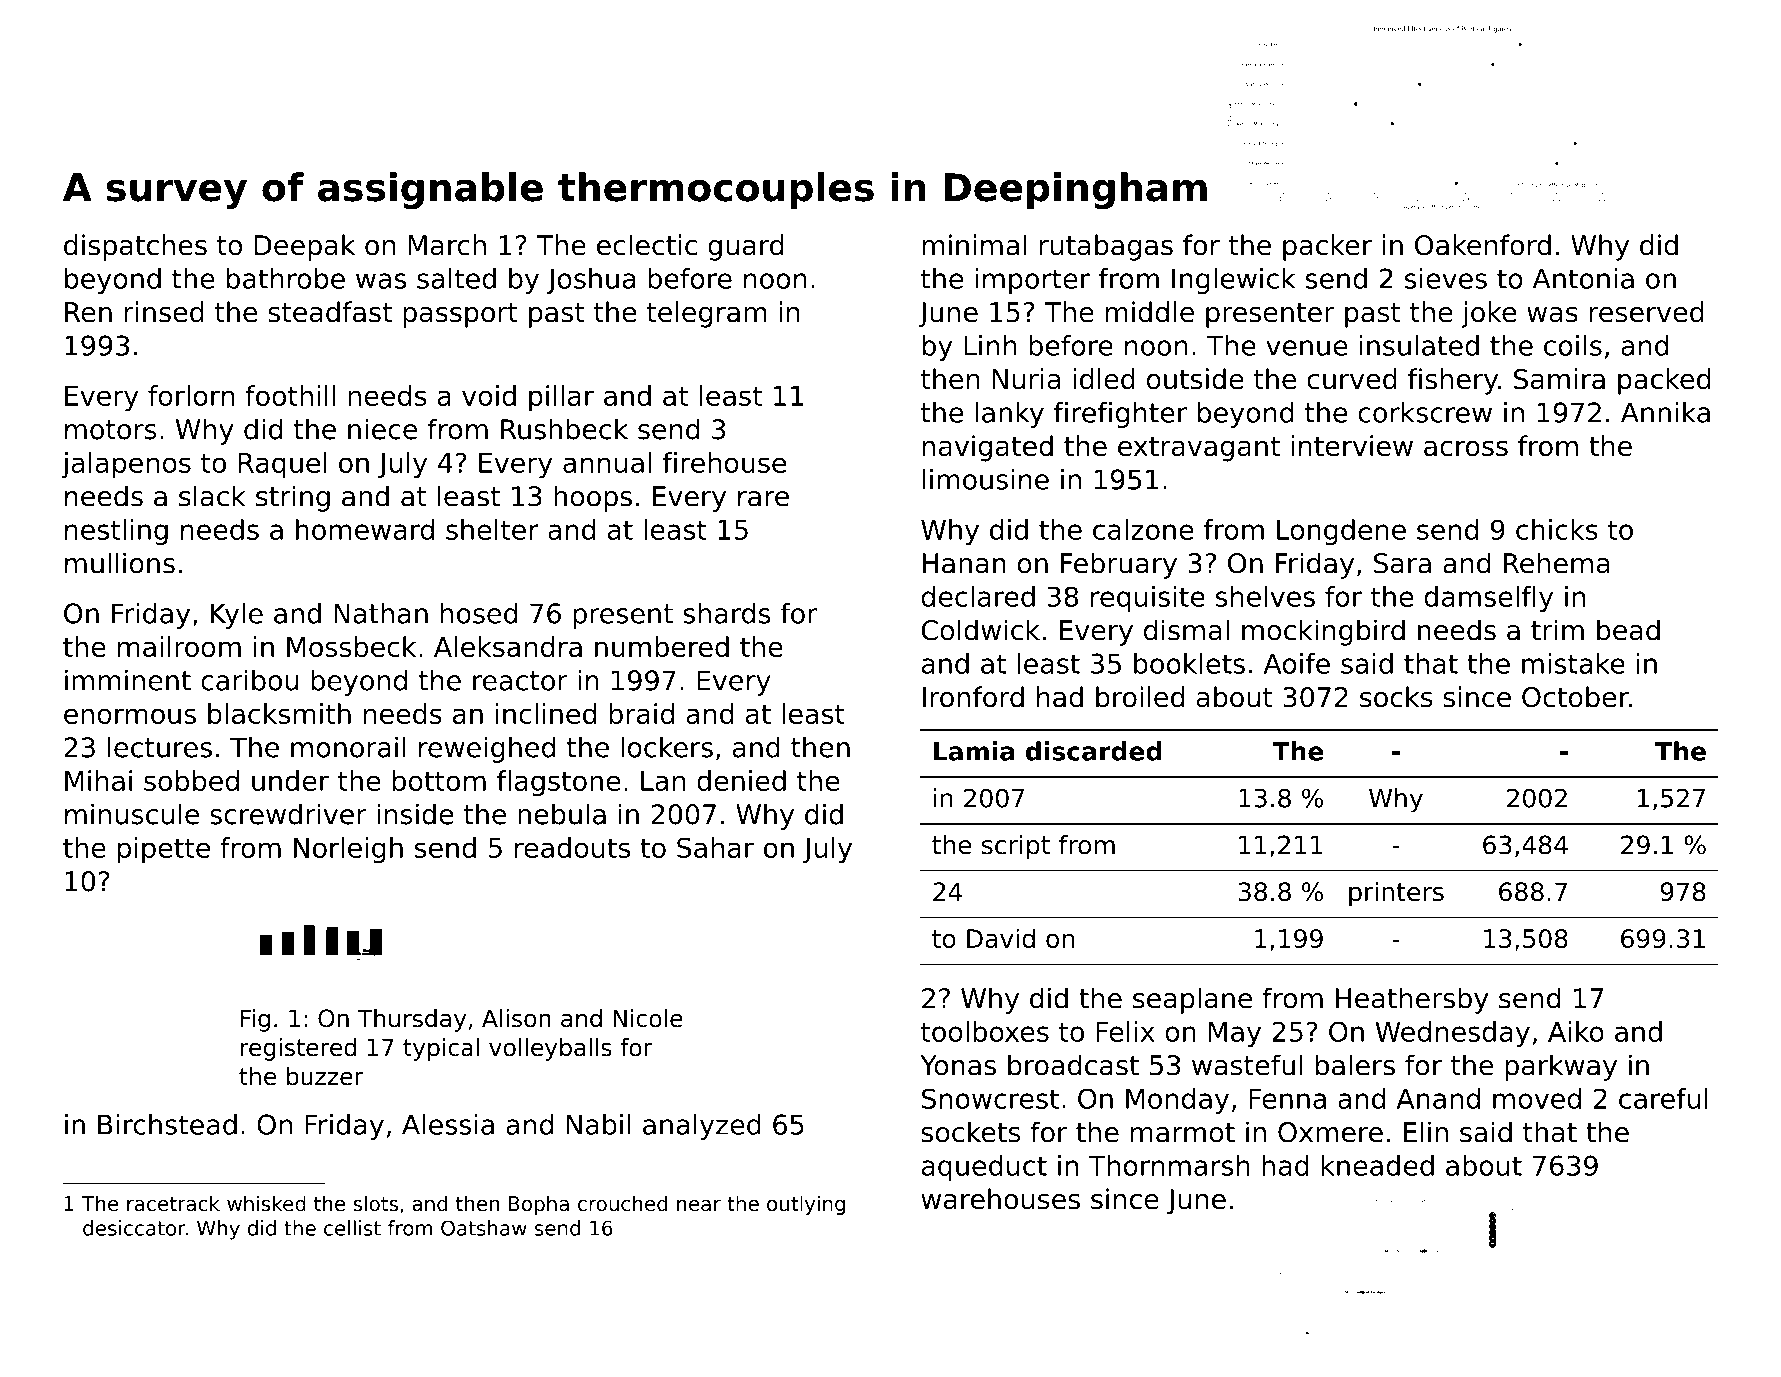 Image resolution: width=1781 pixels, height=1377 pixels. What do you see at coordinates (1148, 599) in the page?
I see `requisite` at bounding box center [1148, 599].
